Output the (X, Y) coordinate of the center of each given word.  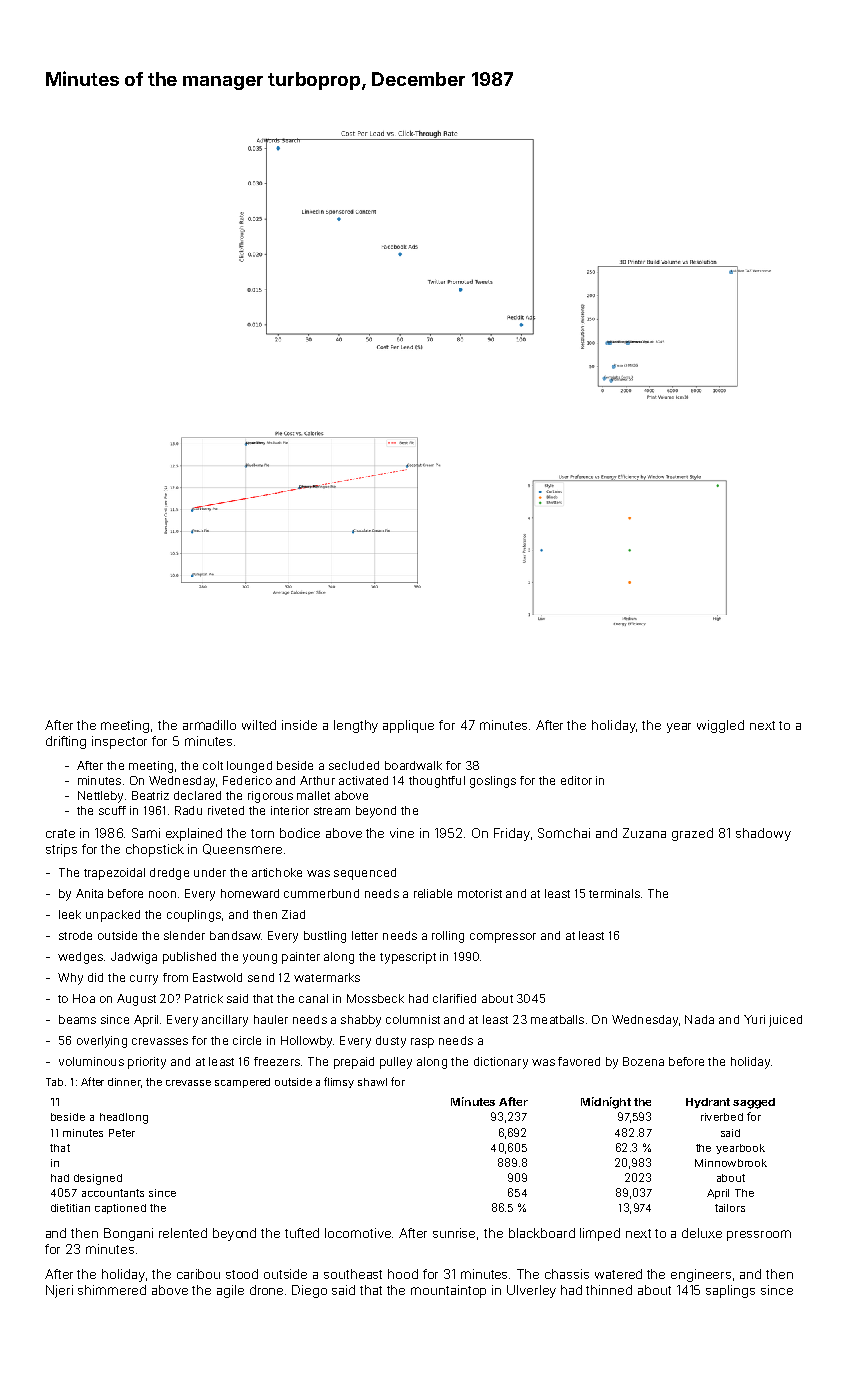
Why (70, 979)
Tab (54, 1082)
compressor (503, 938)
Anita (89, 893)
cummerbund (321, 893)
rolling (448, 937)
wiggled (720, 726)
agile (230, 1291)
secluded (354, 765)
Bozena (643, 1061)
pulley (396, 1063)
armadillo (209, 725)
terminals (614, 893)
